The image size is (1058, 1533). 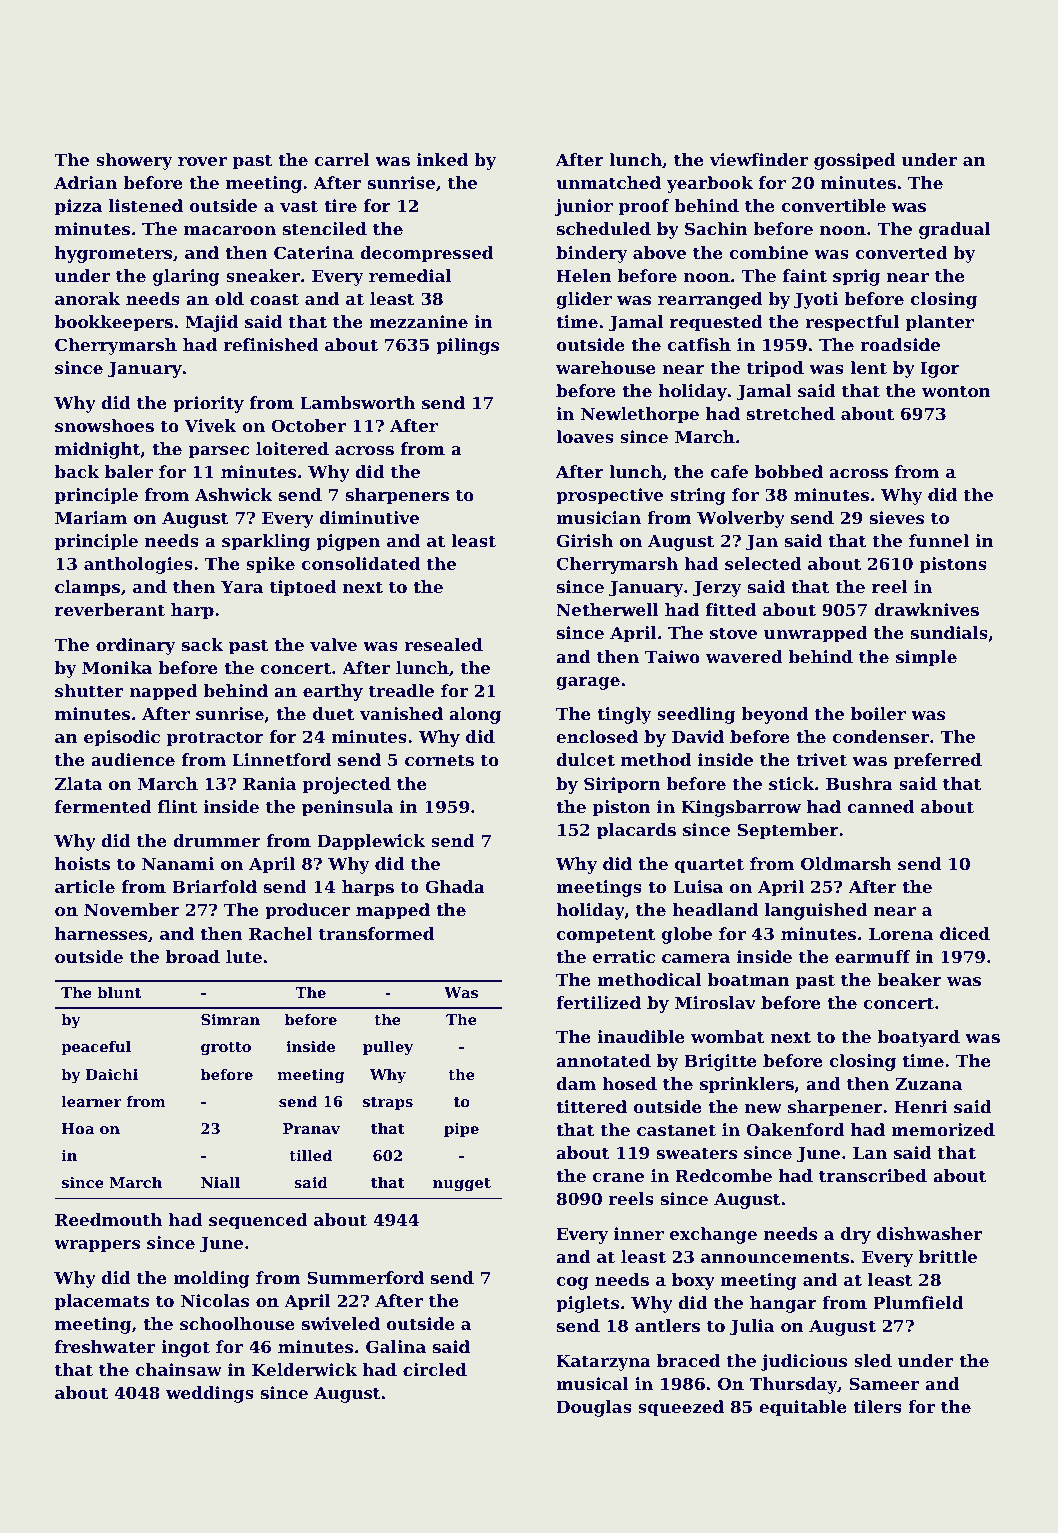 I want to click on parsec, so click(x=218, y=452).
